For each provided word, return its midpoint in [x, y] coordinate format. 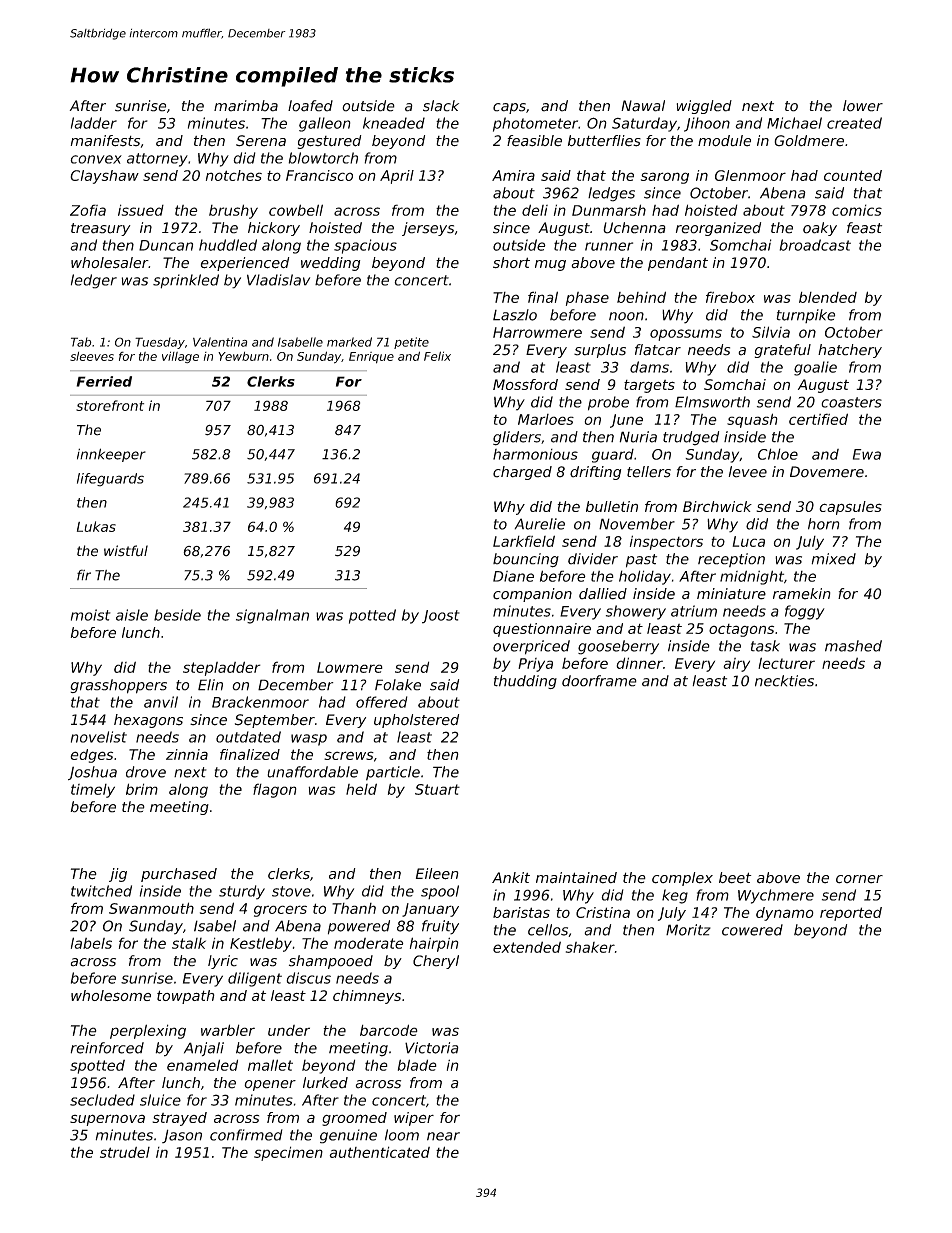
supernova [107, 1120]
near [443, 1136]
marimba [246, 106]
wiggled [704, 107]
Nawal [643, 106]
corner [859, 879]
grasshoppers [118, 686]
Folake [398, 685]
